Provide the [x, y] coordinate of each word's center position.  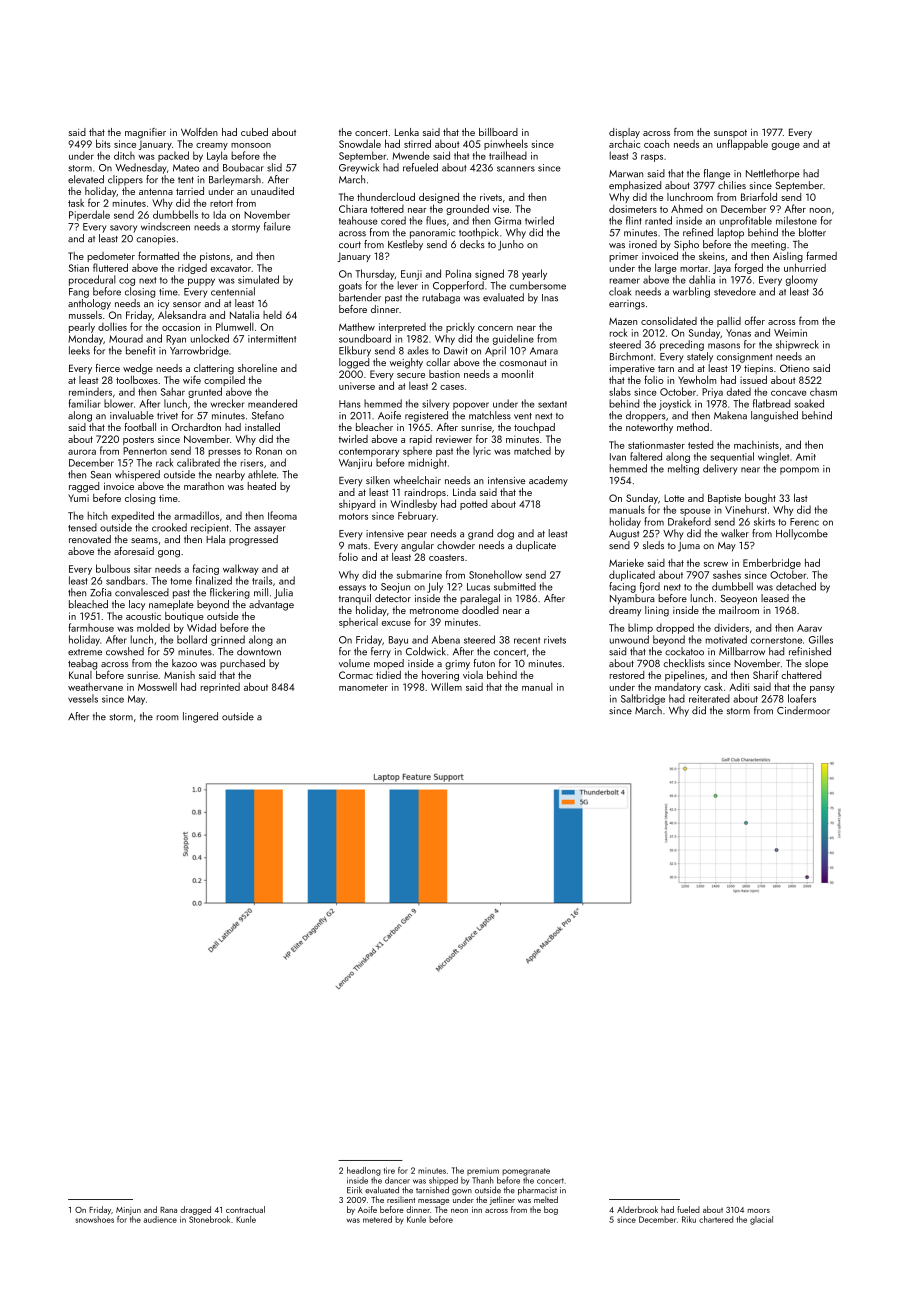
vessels [83, 698]
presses [224, 453]
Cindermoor [803, 710]
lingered [200, 717]
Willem [446, 686]
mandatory [678, 688]
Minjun [128, 1211]
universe [357, 386]
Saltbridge [643, 699]
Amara [544, 351]
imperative [632, 369]
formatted [158, 255]
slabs [620, 391]
